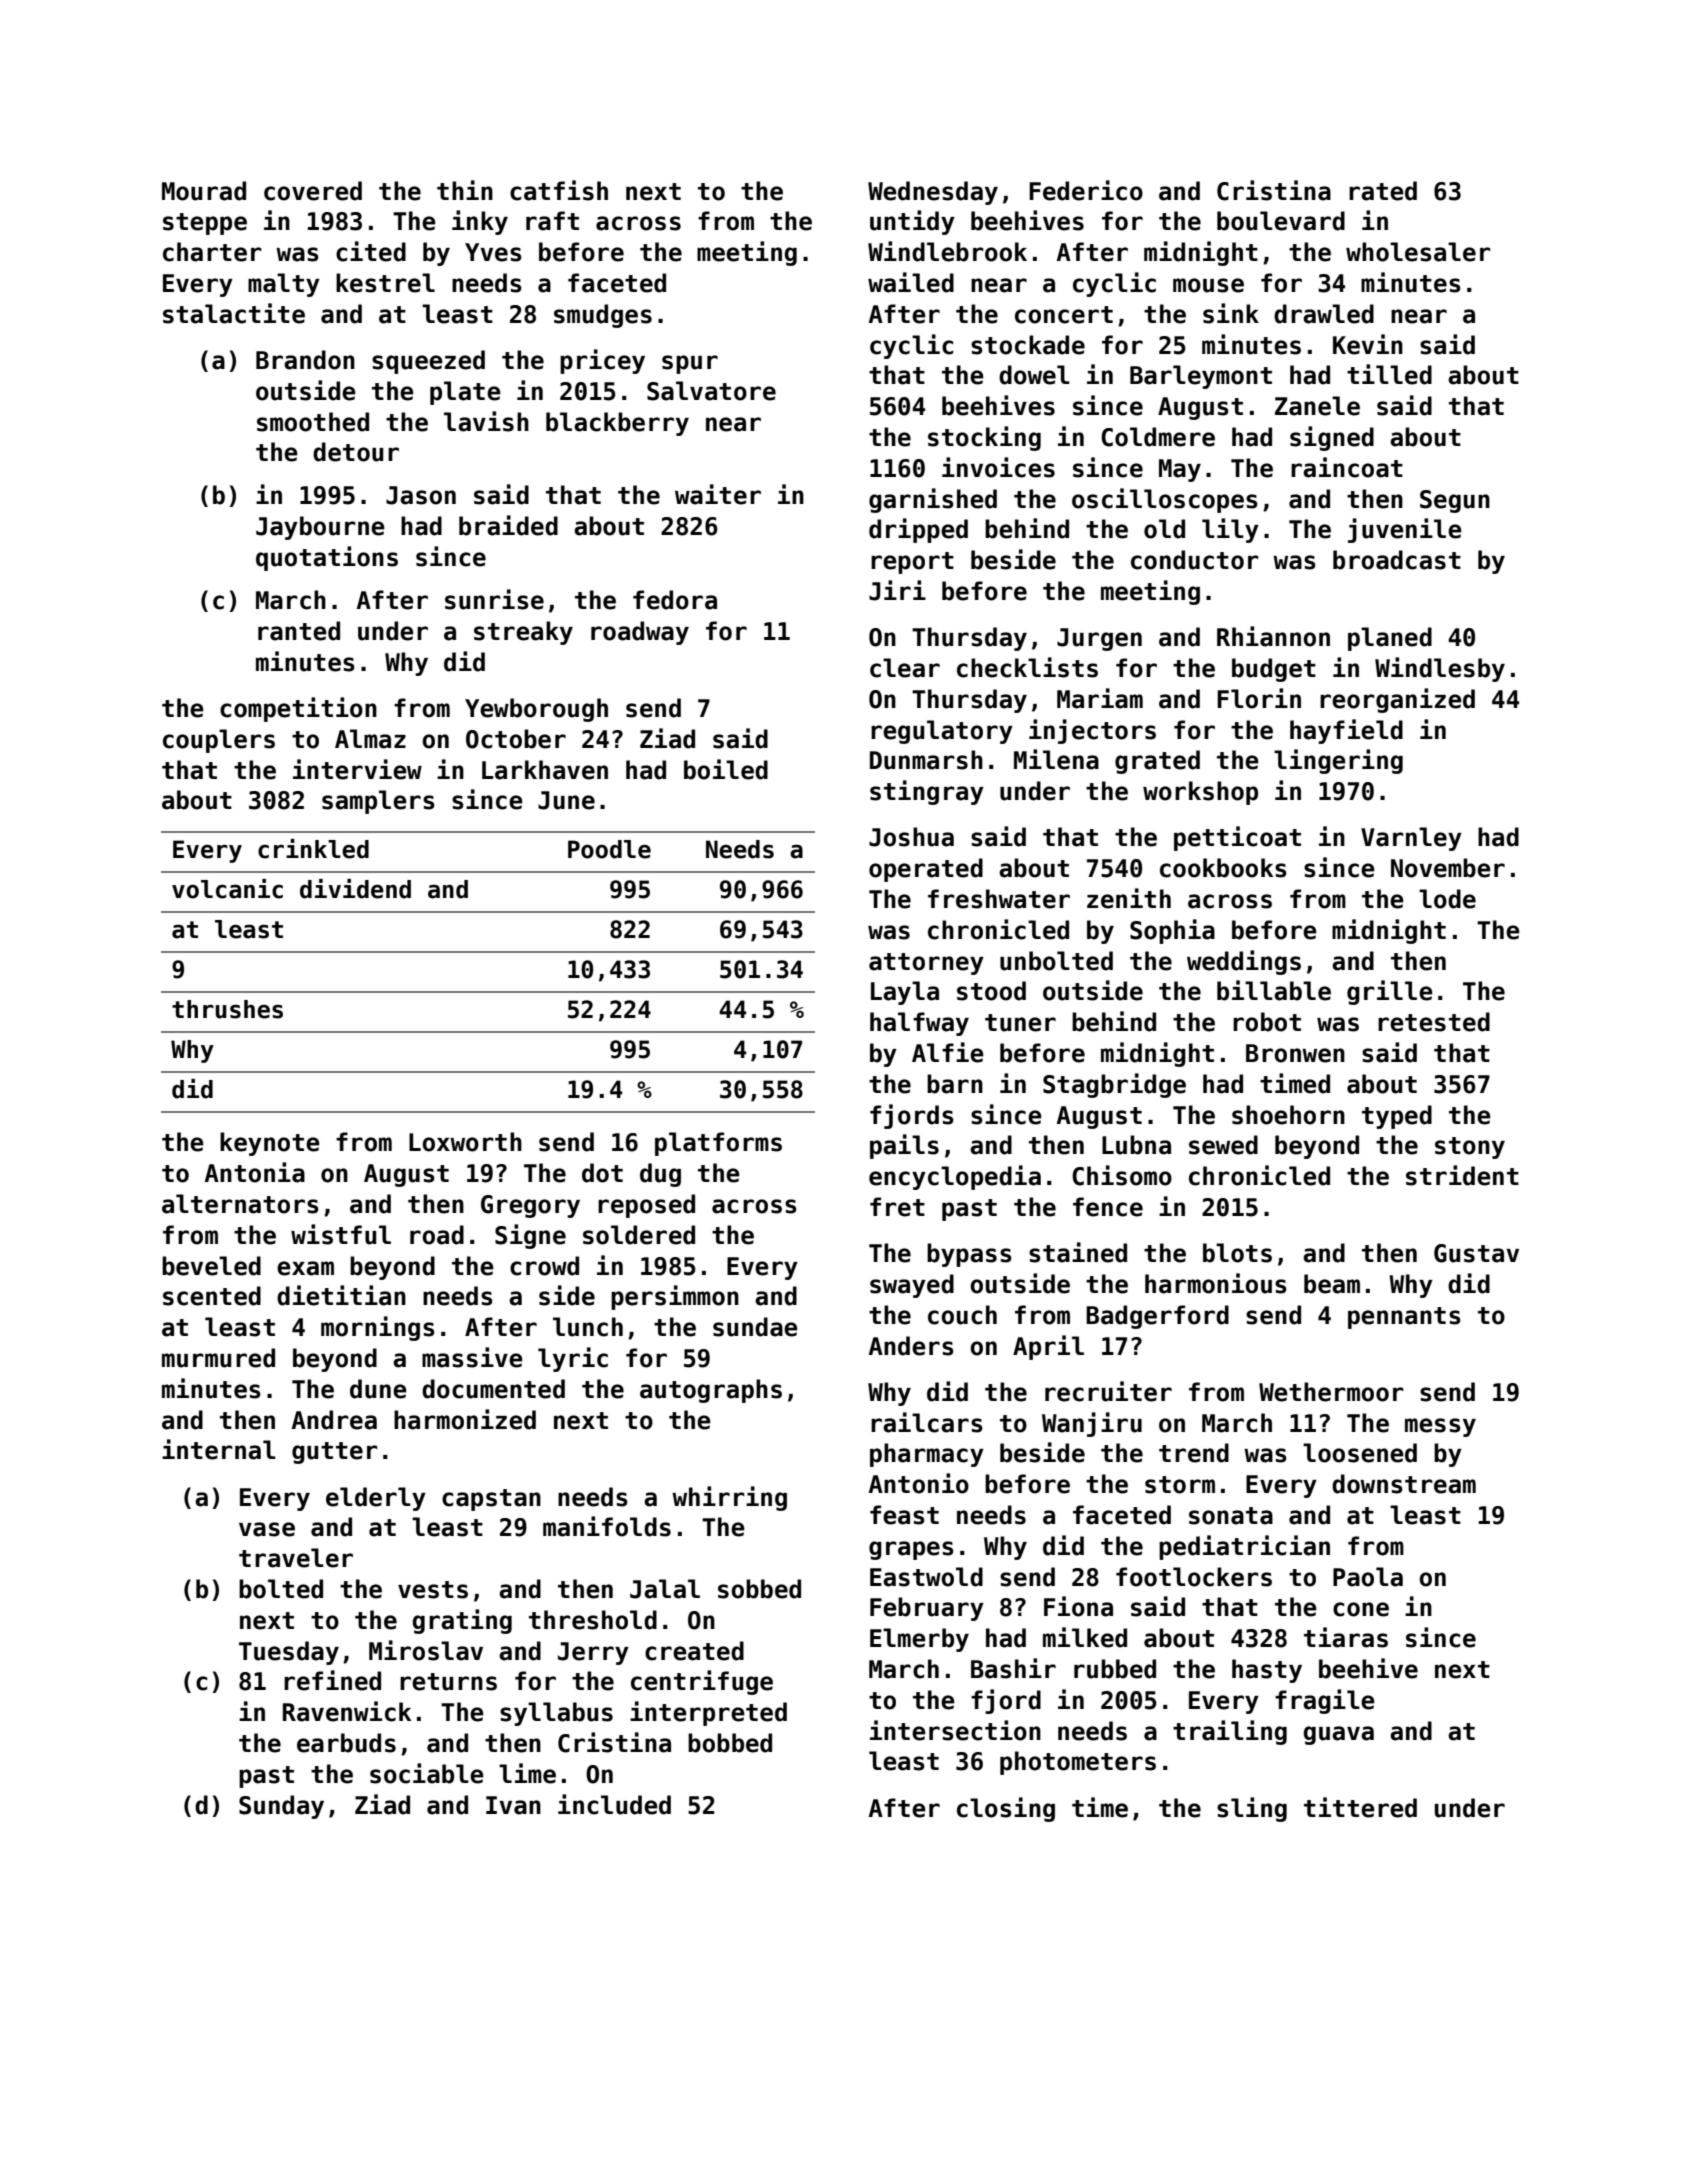 The image size is (1683, 2178). What do you see at coordinates (933, 193) in the page?
I see `Wednesday` at bounding box center [933, 193].
